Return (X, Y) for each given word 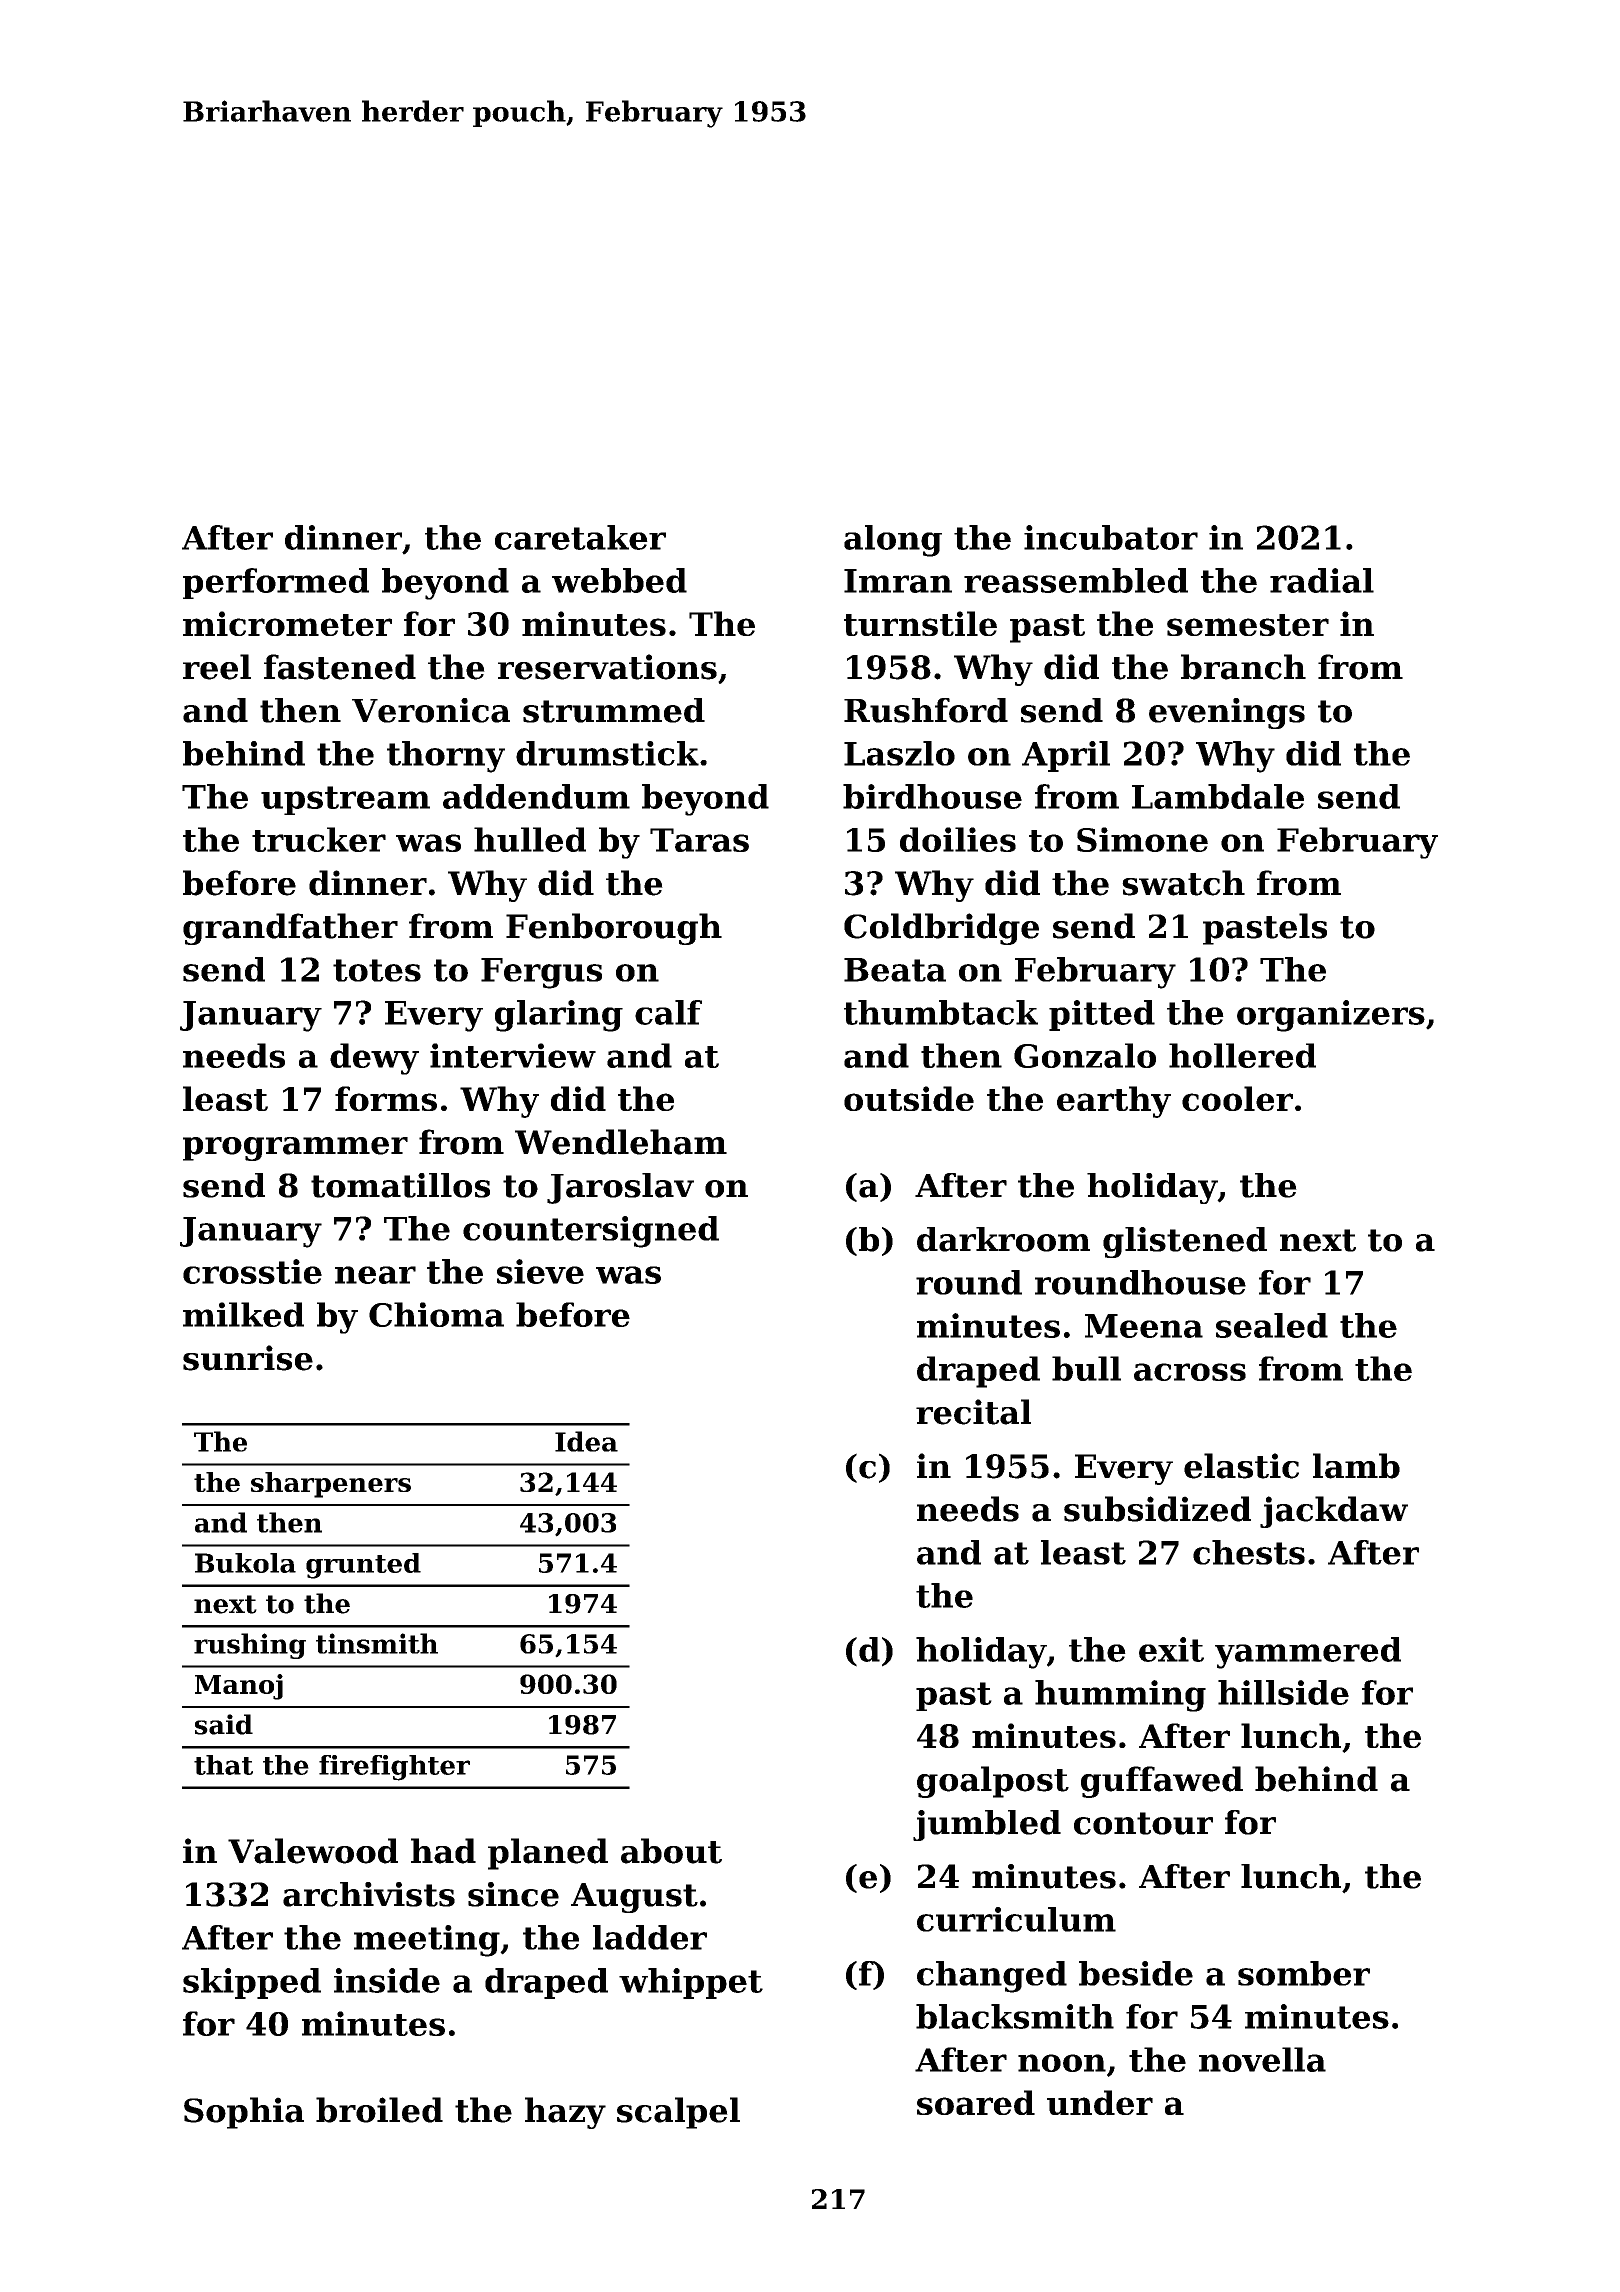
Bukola (245, 1563)
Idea (586, 1441)
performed (276, 583)
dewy (374, 1059)
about (671, 1851)
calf (668, 1012)
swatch (1183, 883)
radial (1322, 580)
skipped (252, 1983)
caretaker (580, 537)
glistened (1185, 1242)
